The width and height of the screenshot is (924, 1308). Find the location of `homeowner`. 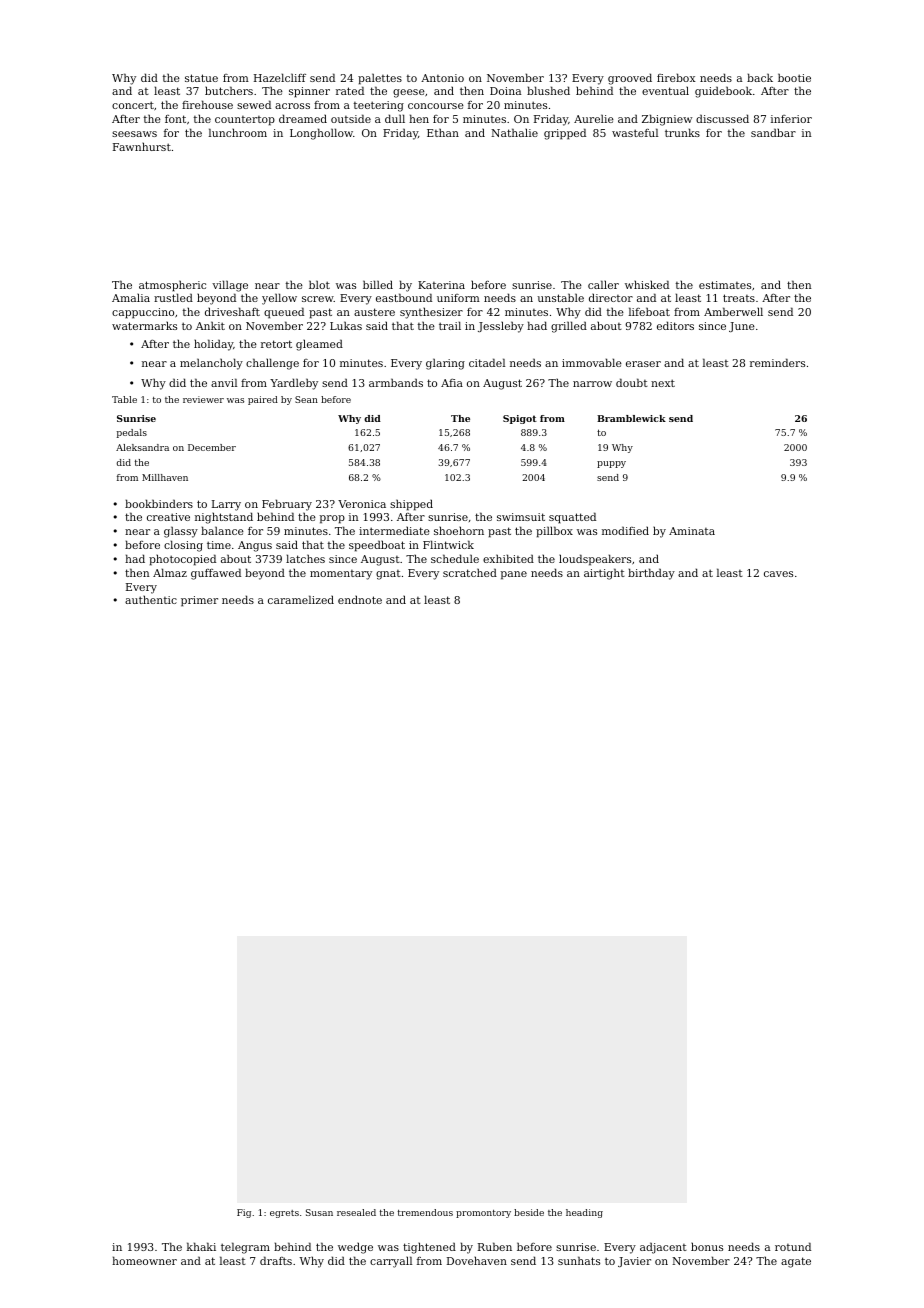

homeowner is located at coordinates (144, 1260).
